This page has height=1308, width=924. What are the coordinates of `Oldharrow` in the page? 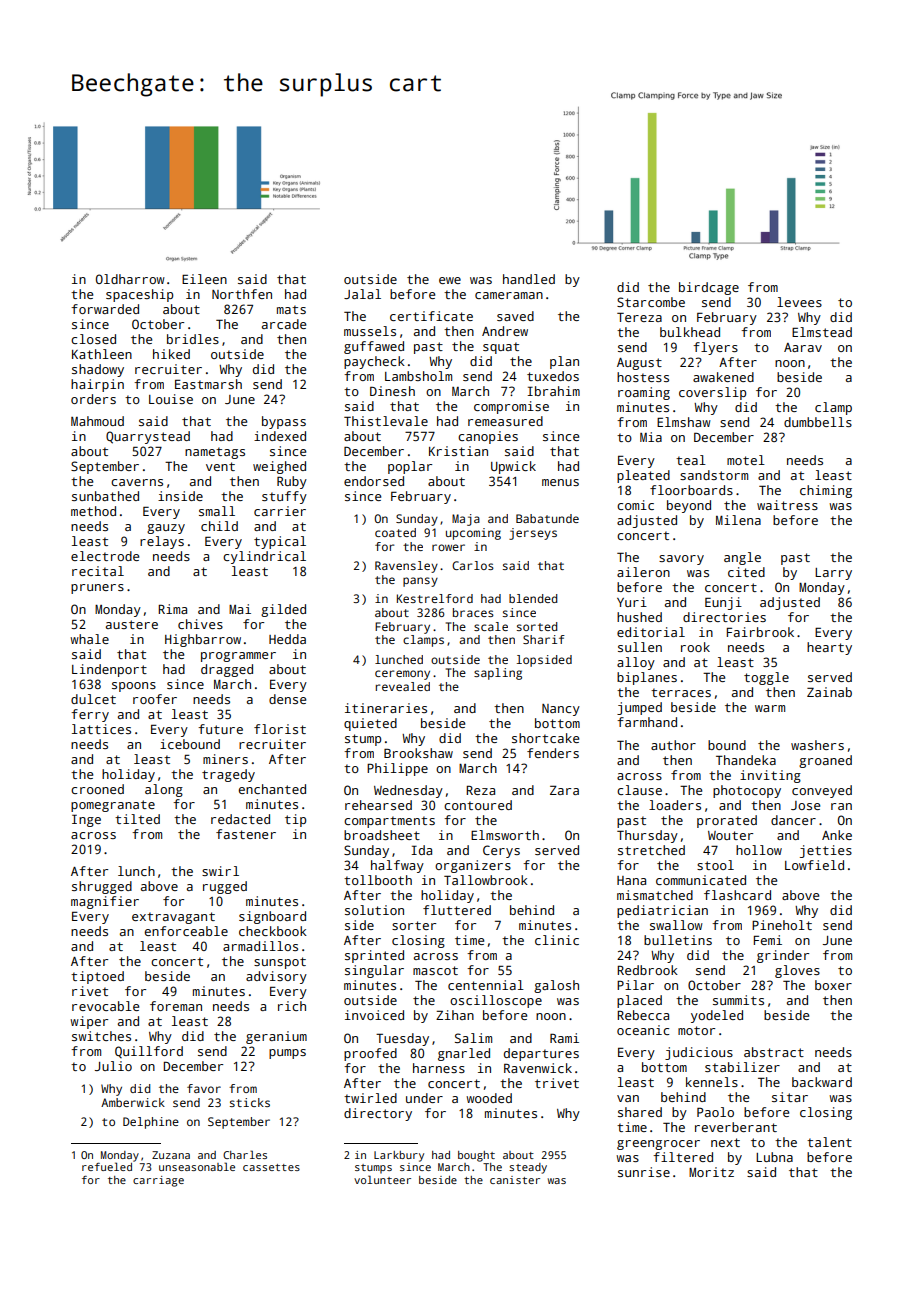 It's located at (130, 279).
